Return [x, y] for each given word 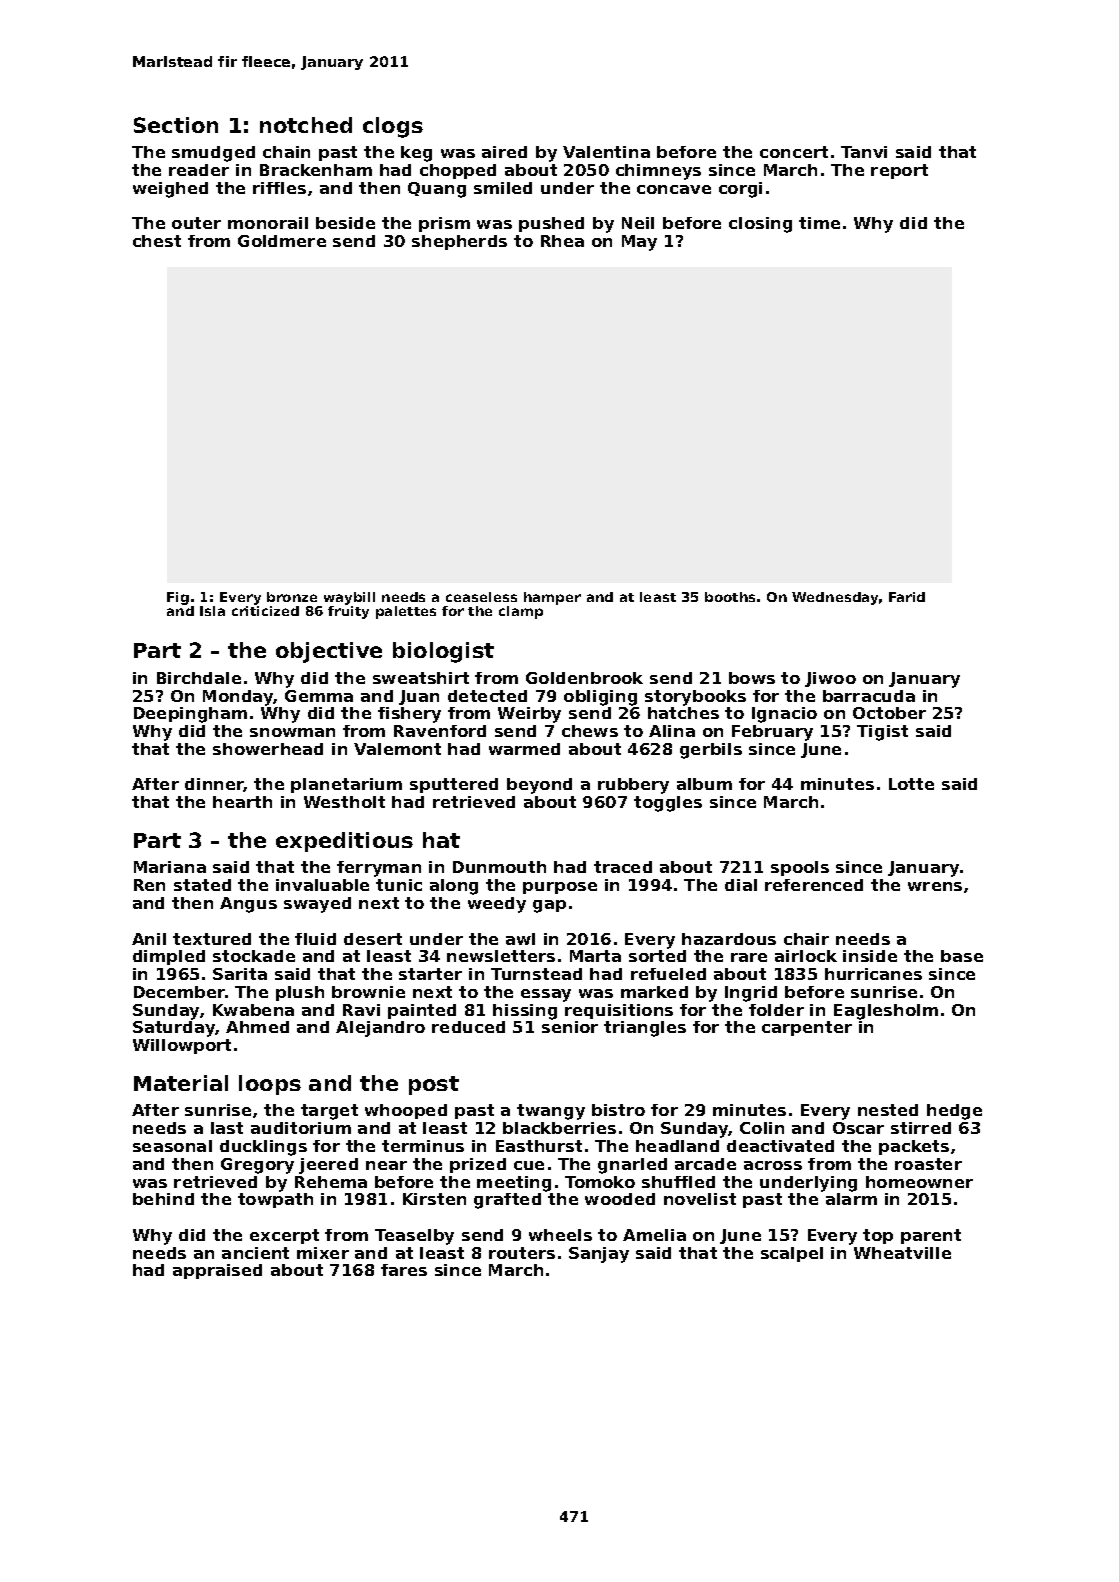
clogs [393, 127]
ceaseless [481, 597]
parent [931, 1236]
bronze [292, 597]
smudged [213, 154]
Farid [907, 597]
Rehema [331, 1182]
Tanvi [864, 152]
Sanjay [599, 1255]
